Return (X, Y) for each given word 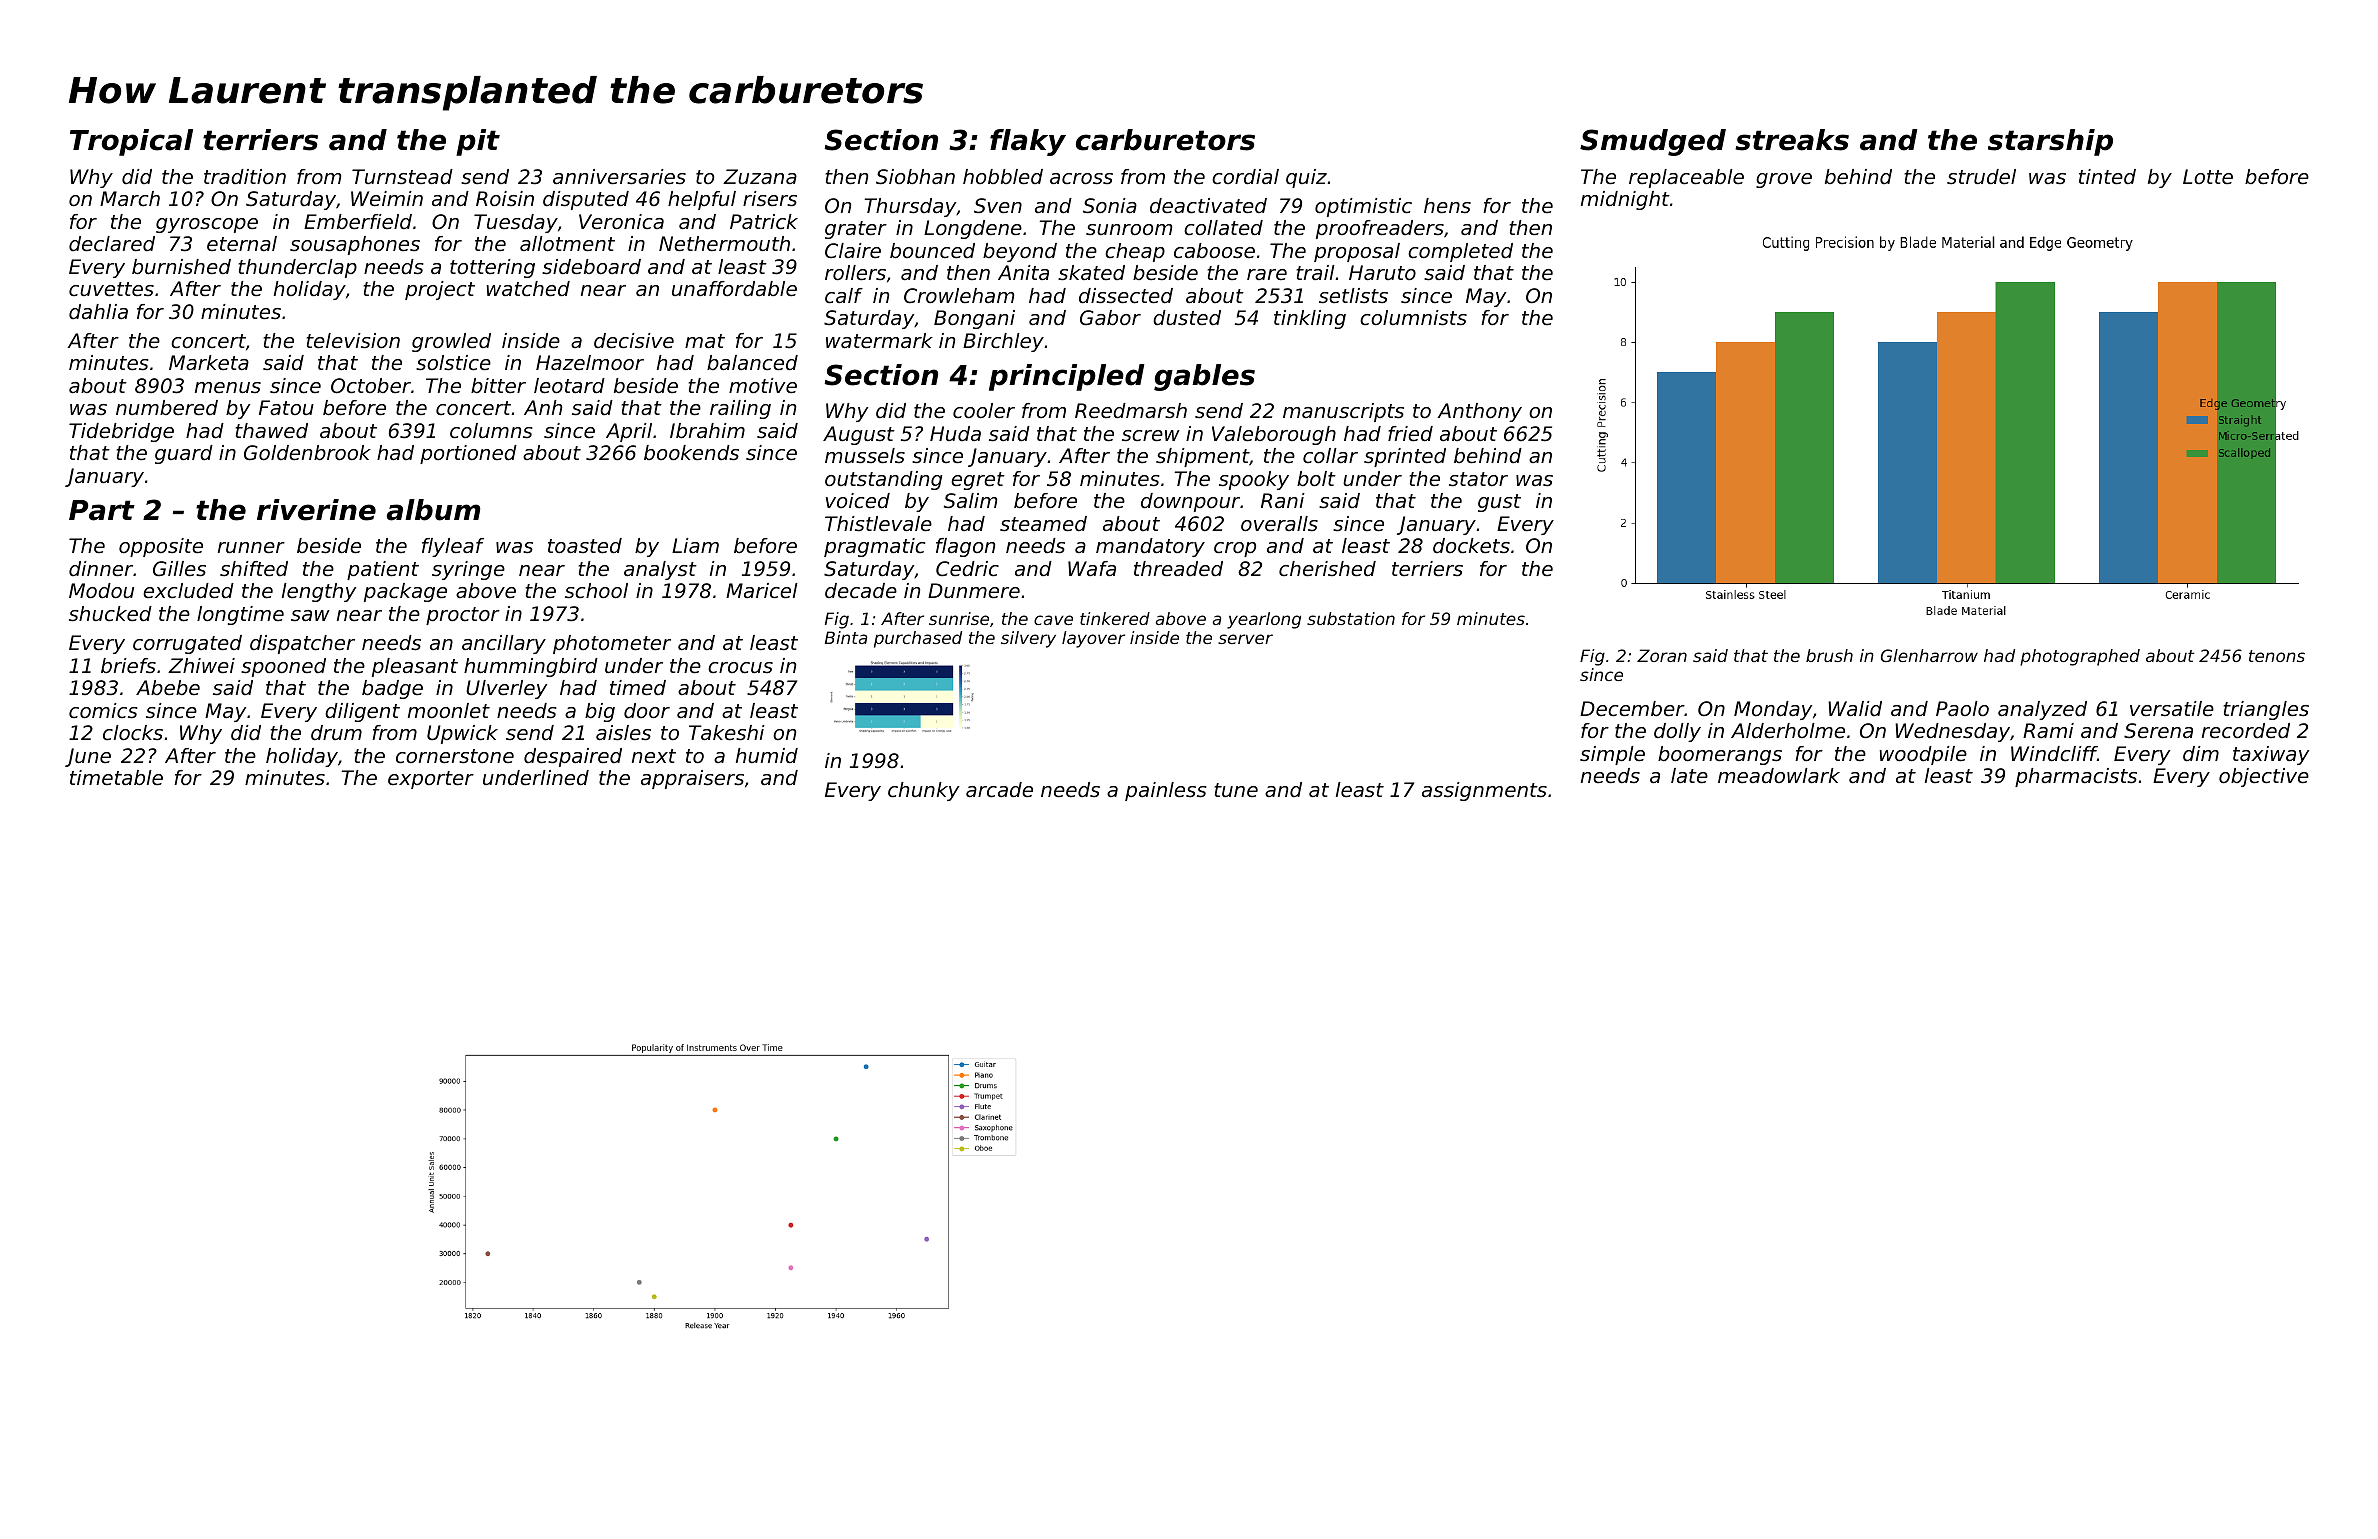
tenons (2277, 656)
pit (478, 142)
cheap (1135, 252)
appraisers (692, 779)
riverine (316, 510)
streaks (1792, 140)
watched (528, 289)
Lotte (2208, 177)
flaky (1028, 142)
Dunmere (974, 591)
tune (1236, 790)
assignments (1484, 791)
